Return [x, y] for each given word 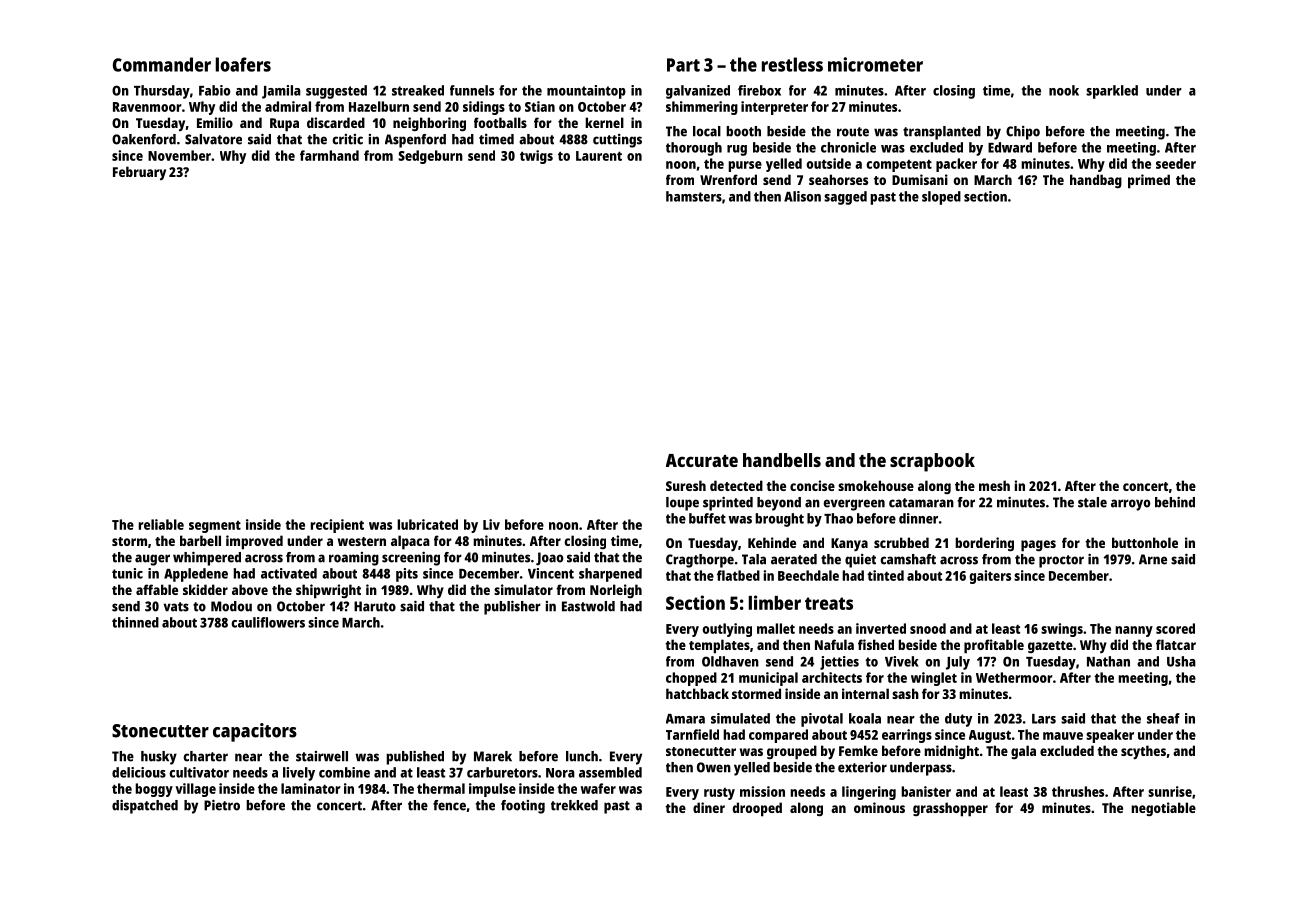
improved [254, 542]
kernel [604, 122]
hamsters [694, 196]
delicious [139, 772]
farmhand [329, 155]
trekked [574, 805]
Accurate [702, 460]
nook [1064, 90]
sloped [941, 198]
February [139, 173]
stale [1092, 502]
